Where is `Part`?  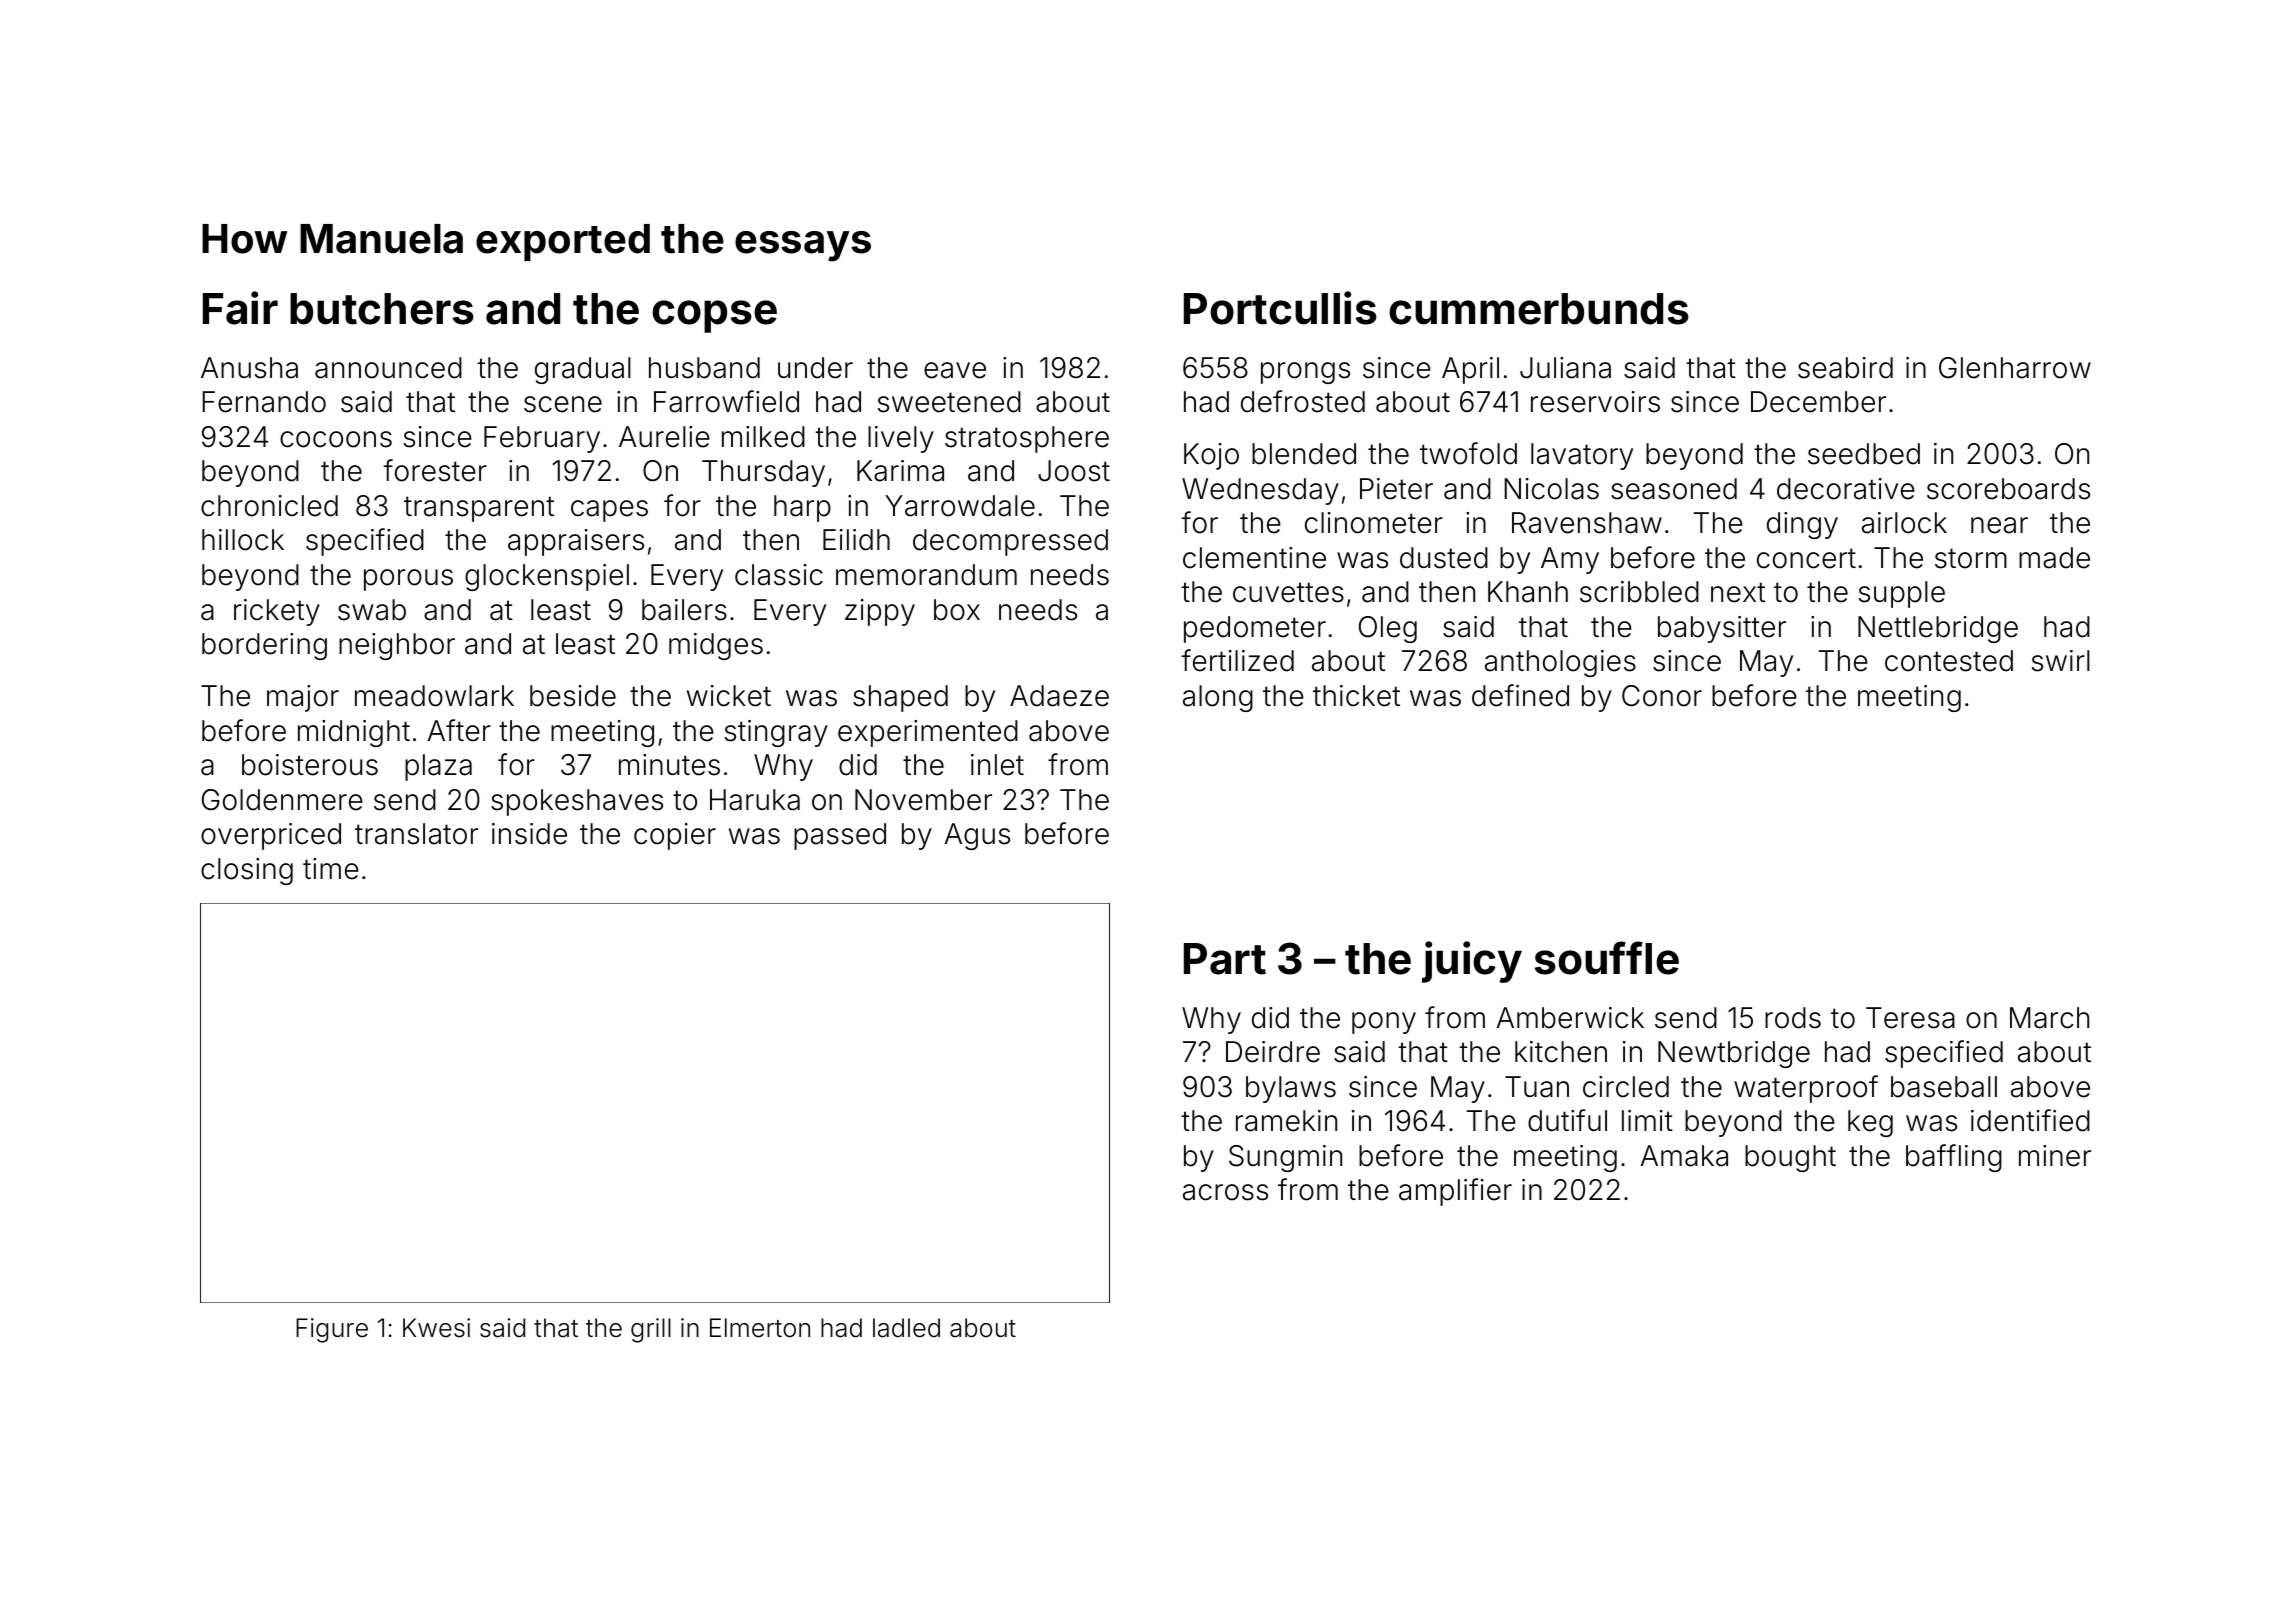 Part is located at coordinates (1225, 959).
